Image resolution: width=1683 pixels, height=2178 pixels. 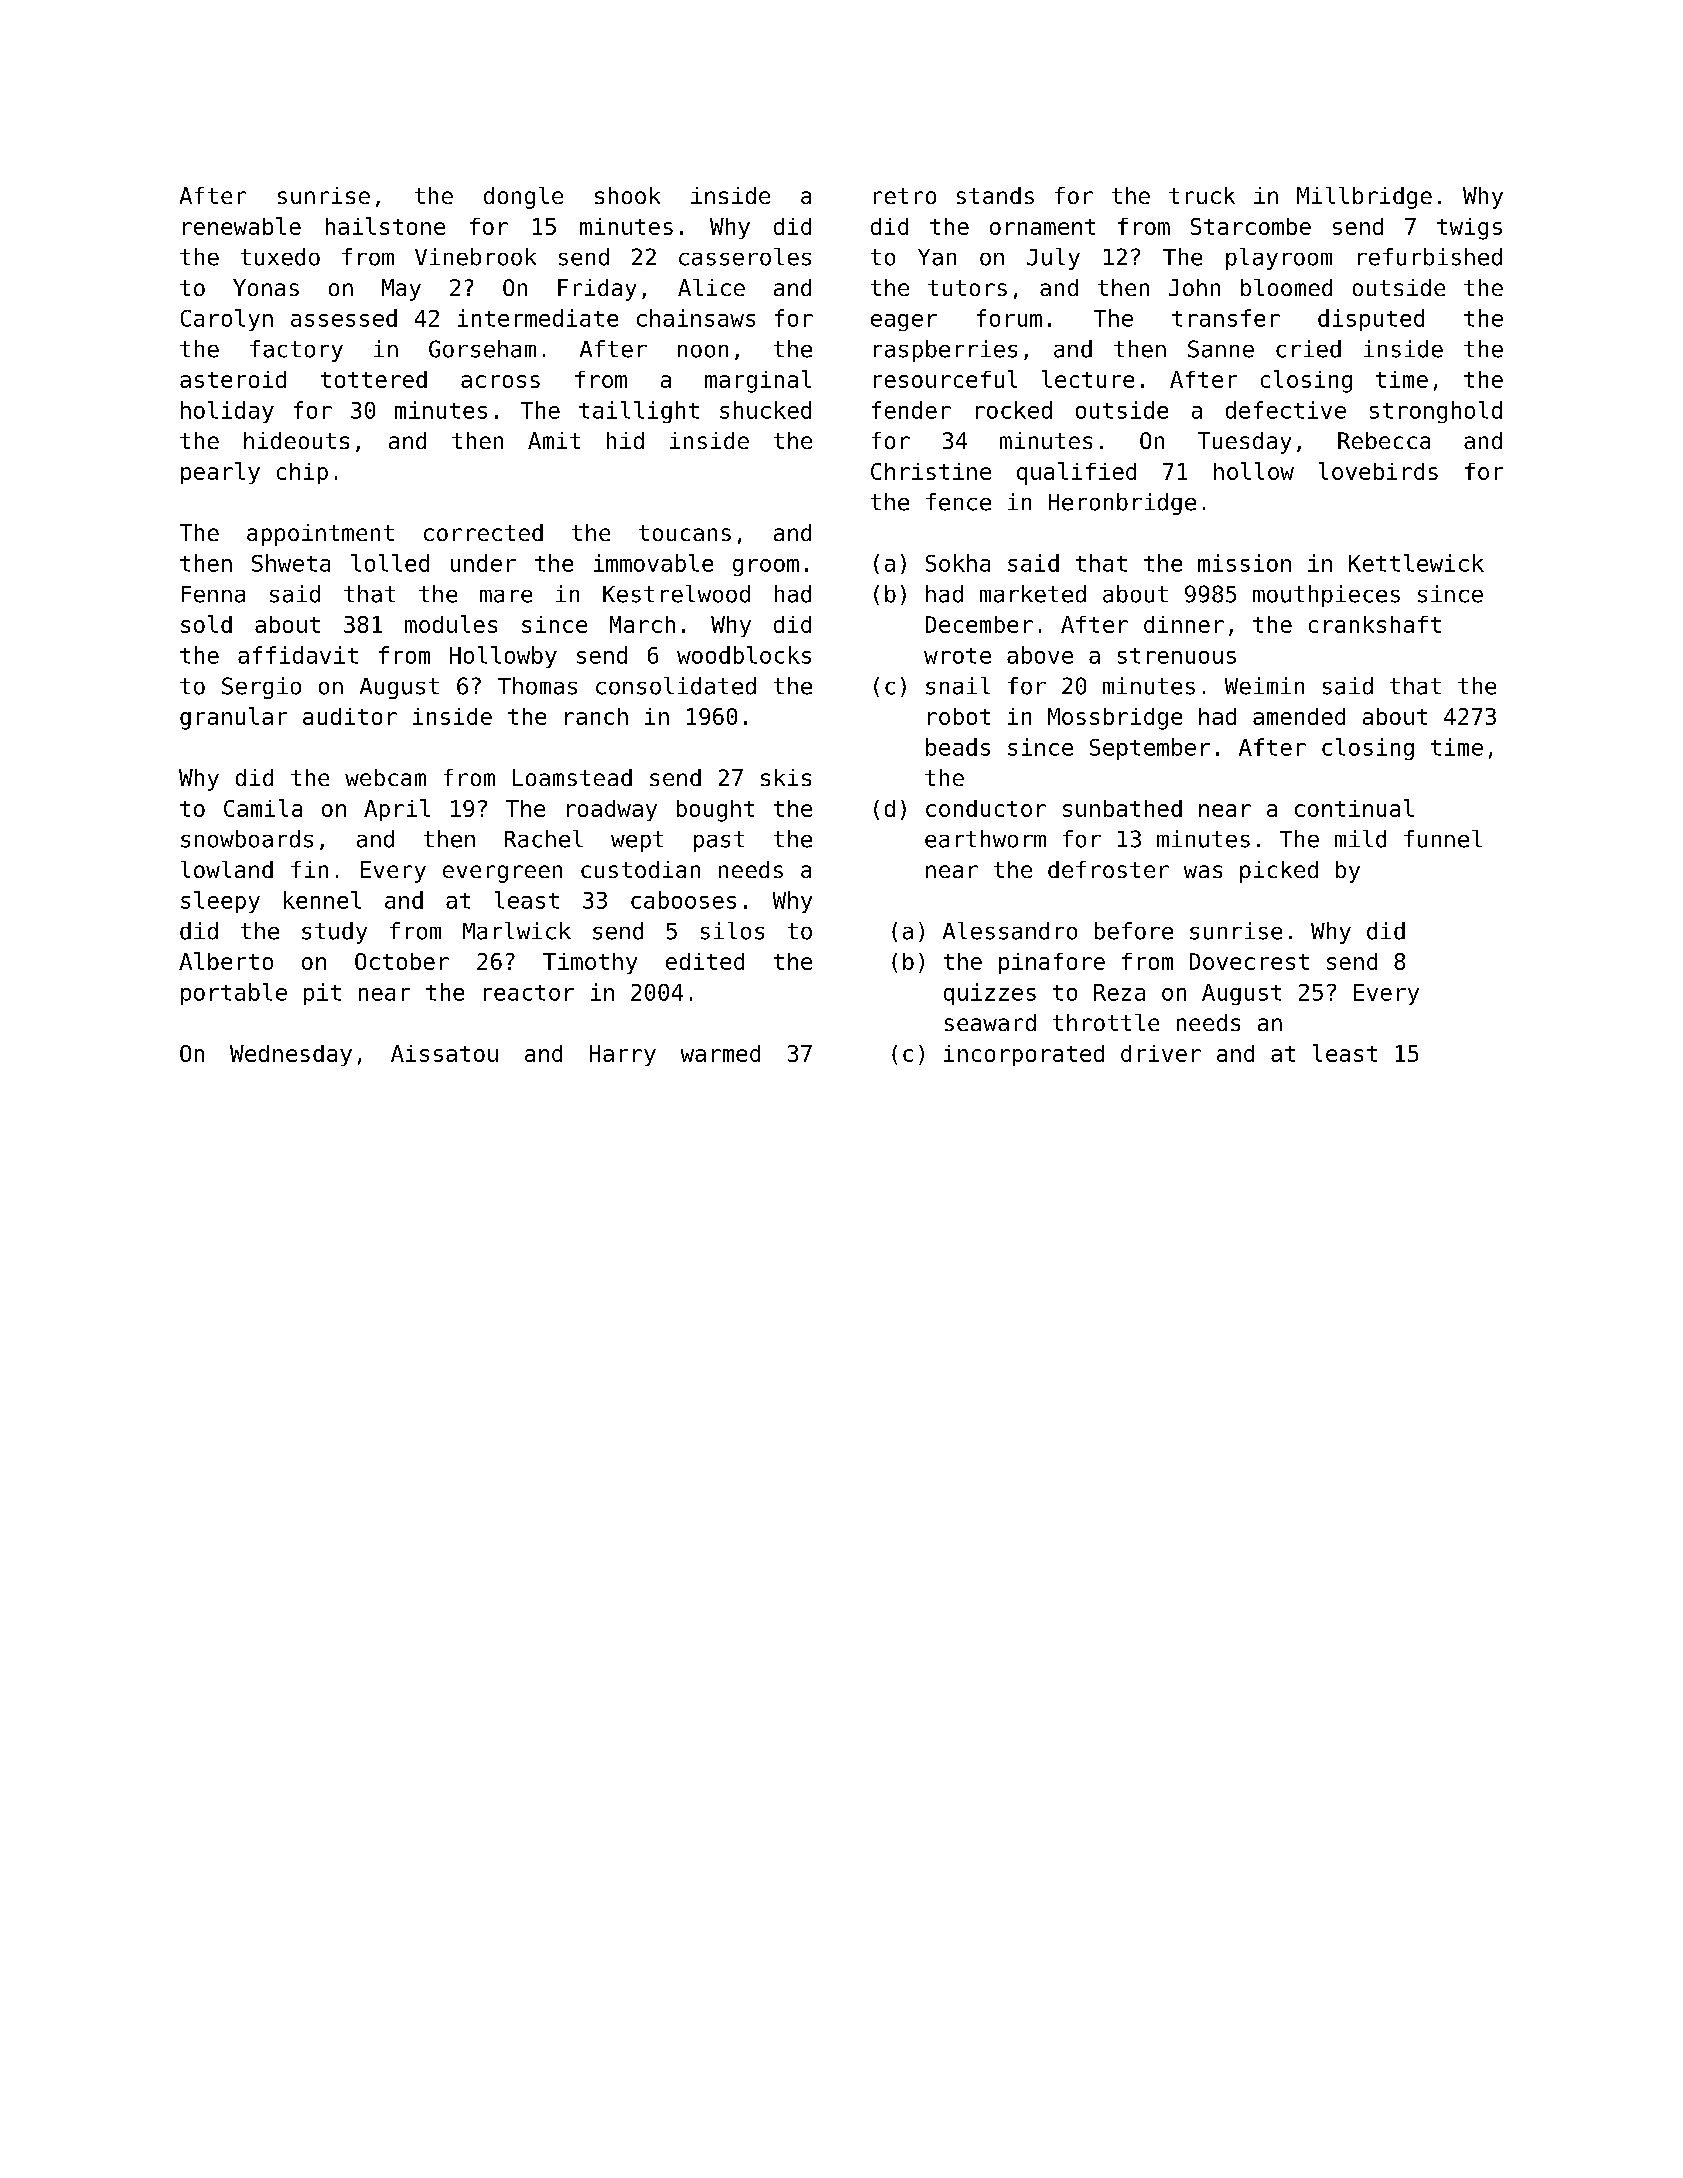 I want to click on bought, so click(x=715, y=811).
